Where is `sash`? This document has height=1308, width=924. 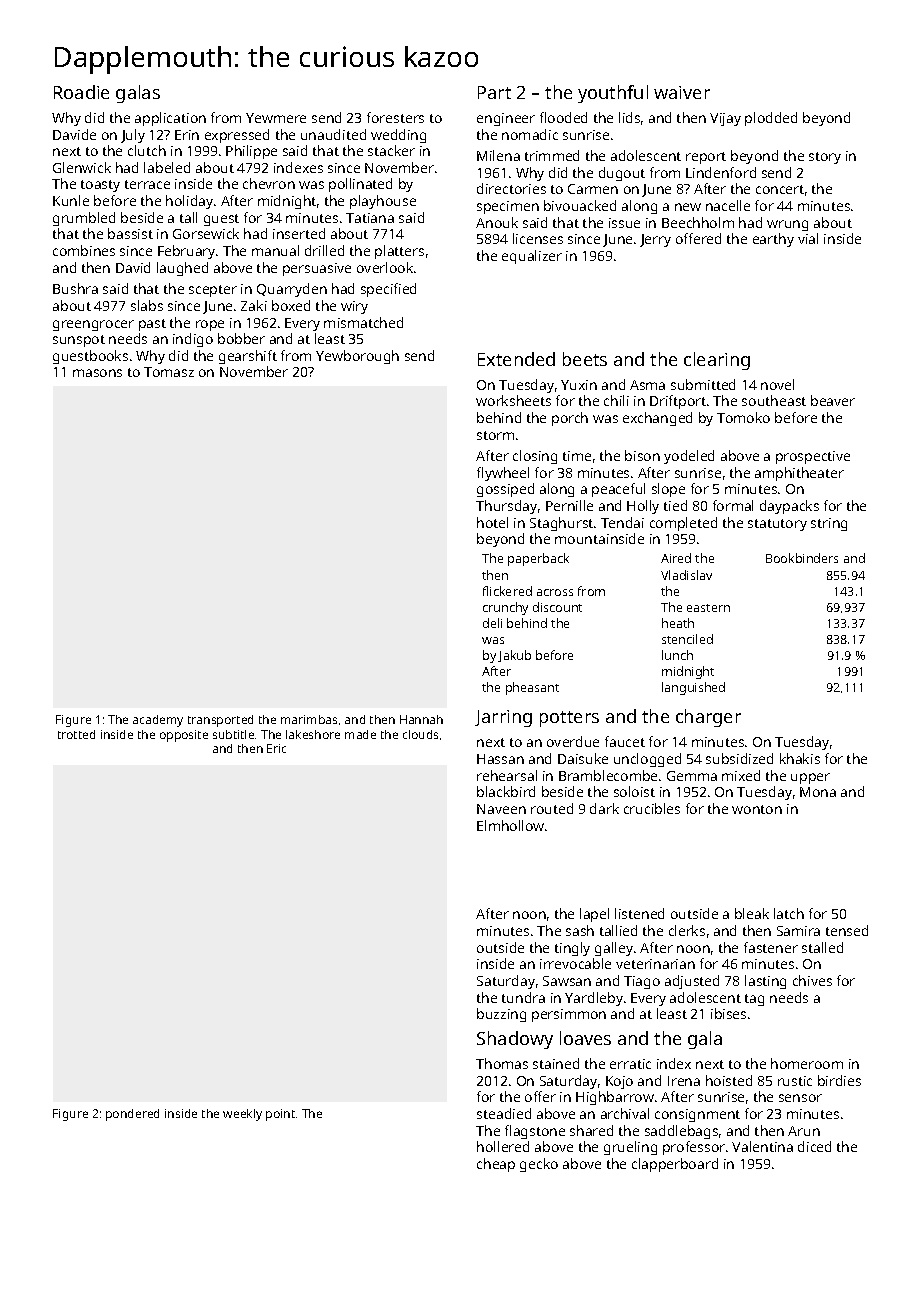 sash is located at coordinates (580, 930).
